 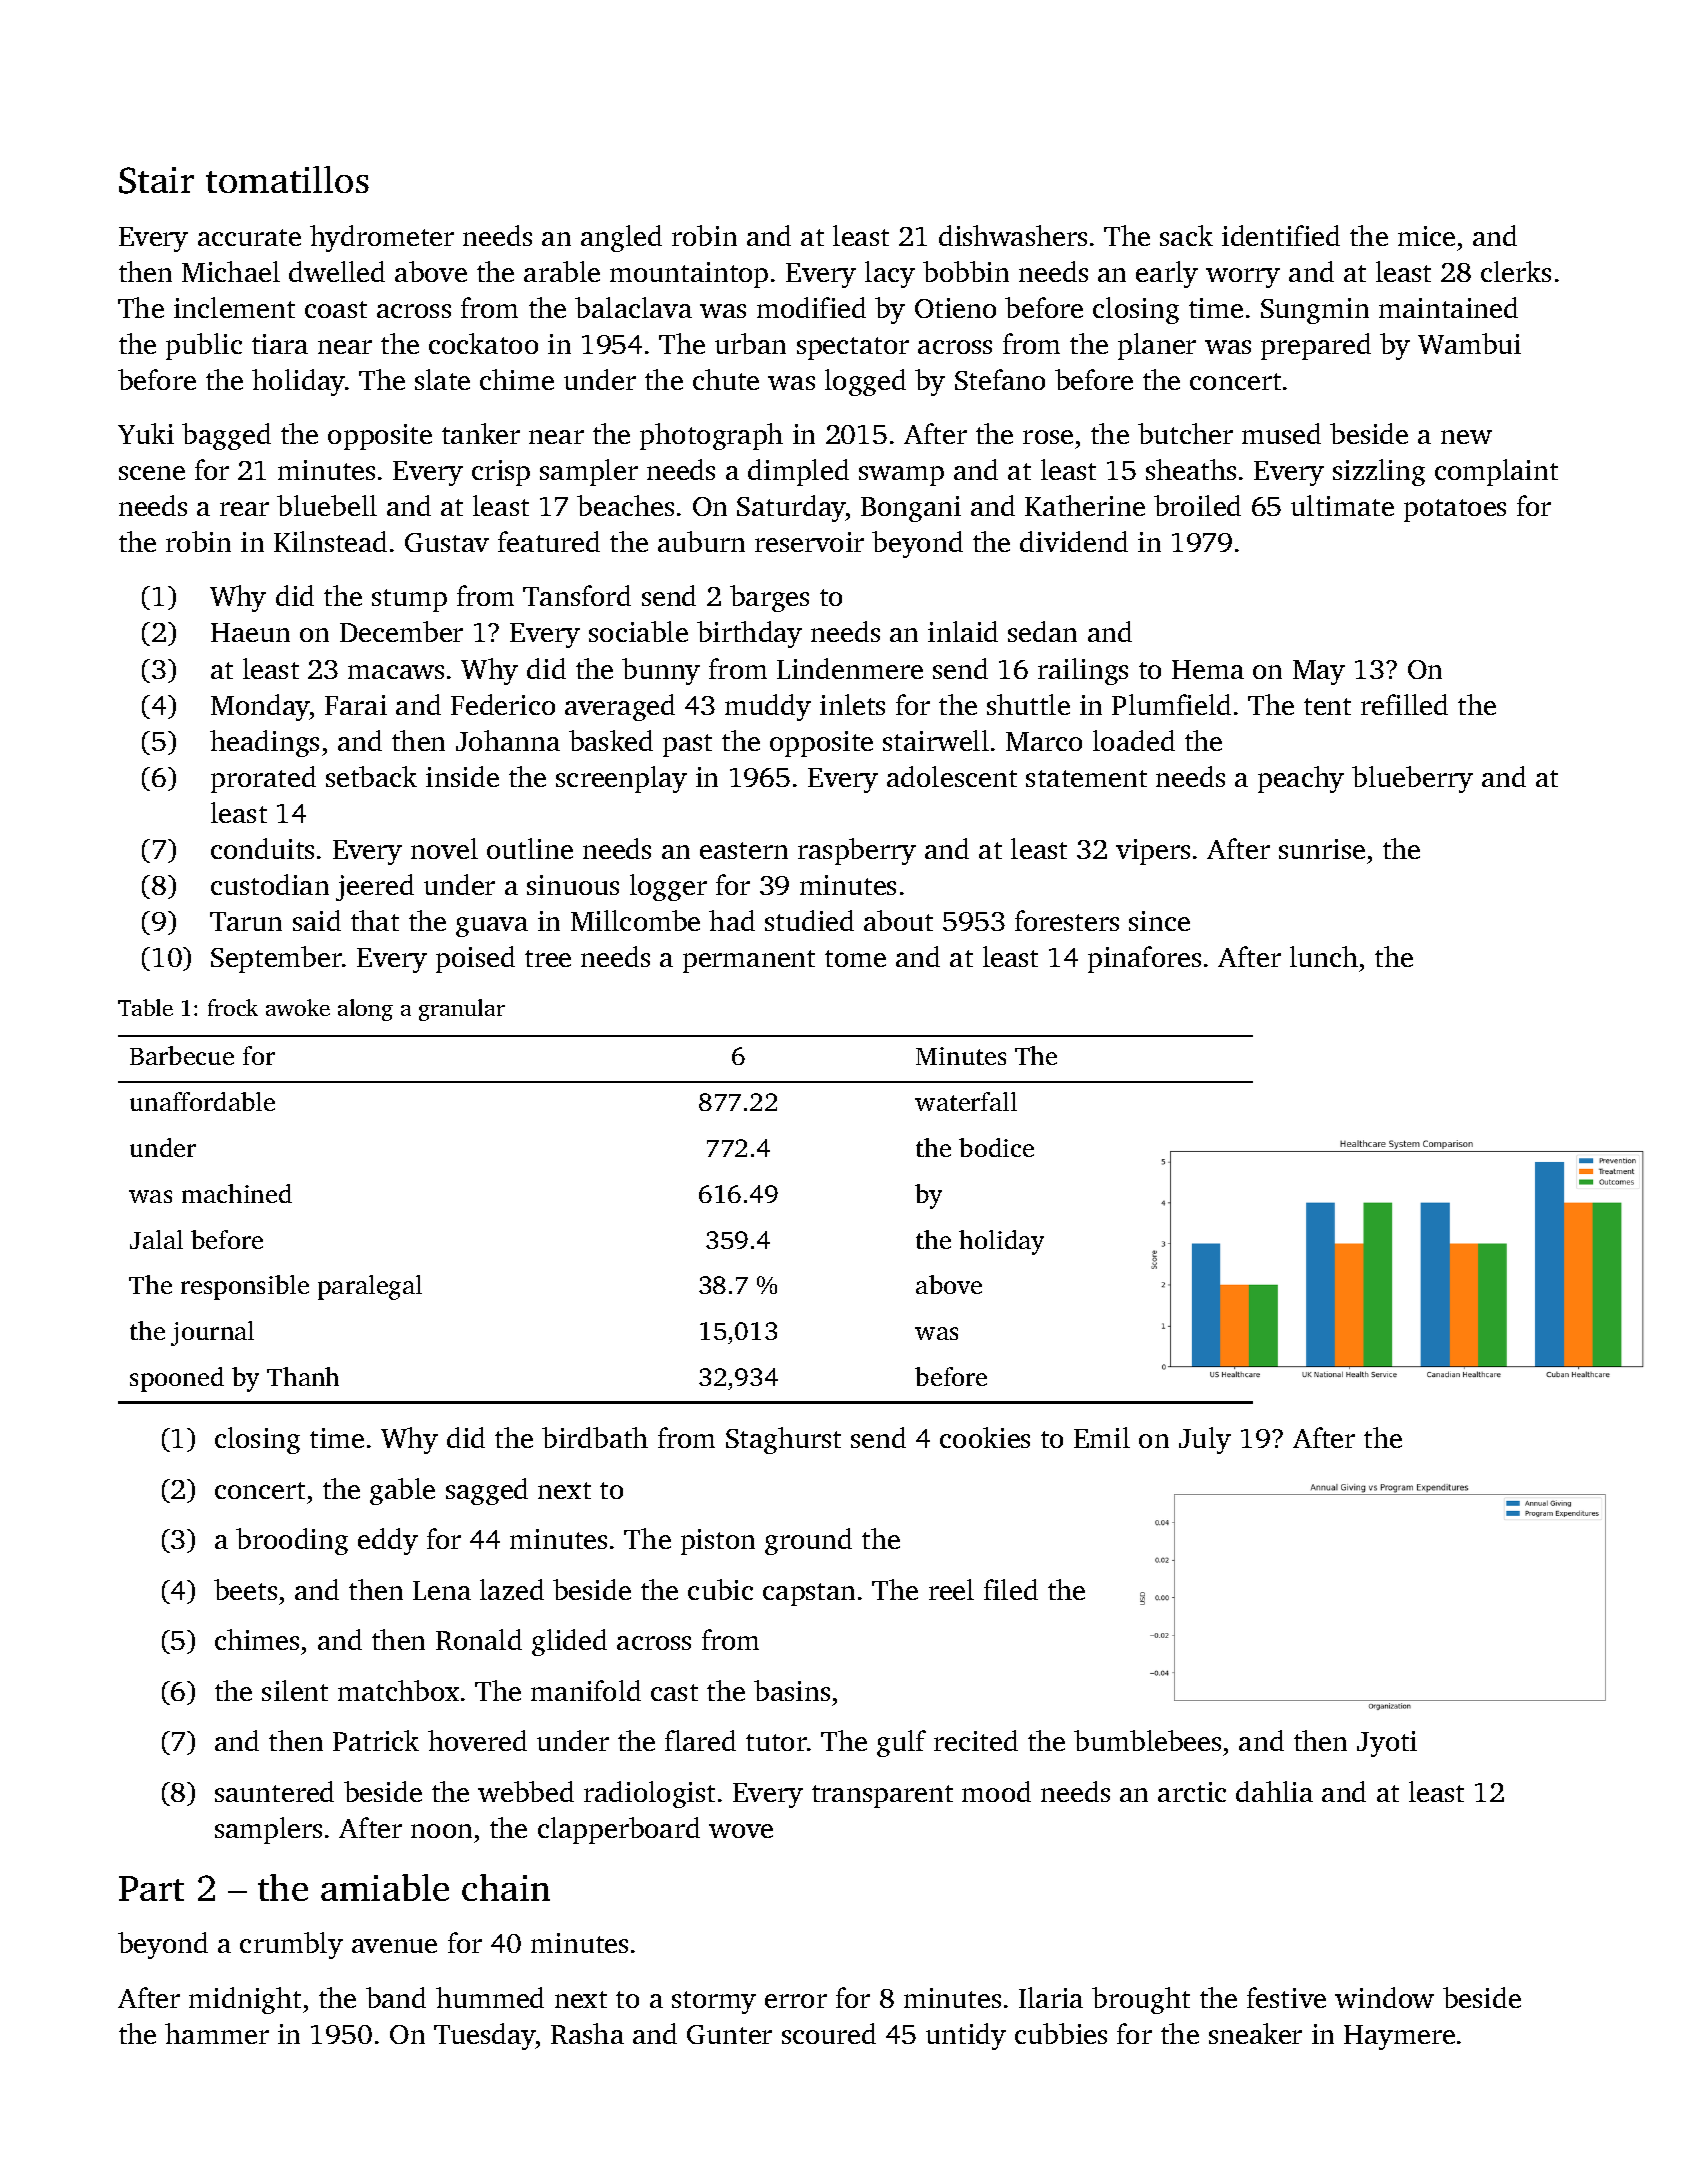 I want to click on lunch, so click(x=1324, y=956).
